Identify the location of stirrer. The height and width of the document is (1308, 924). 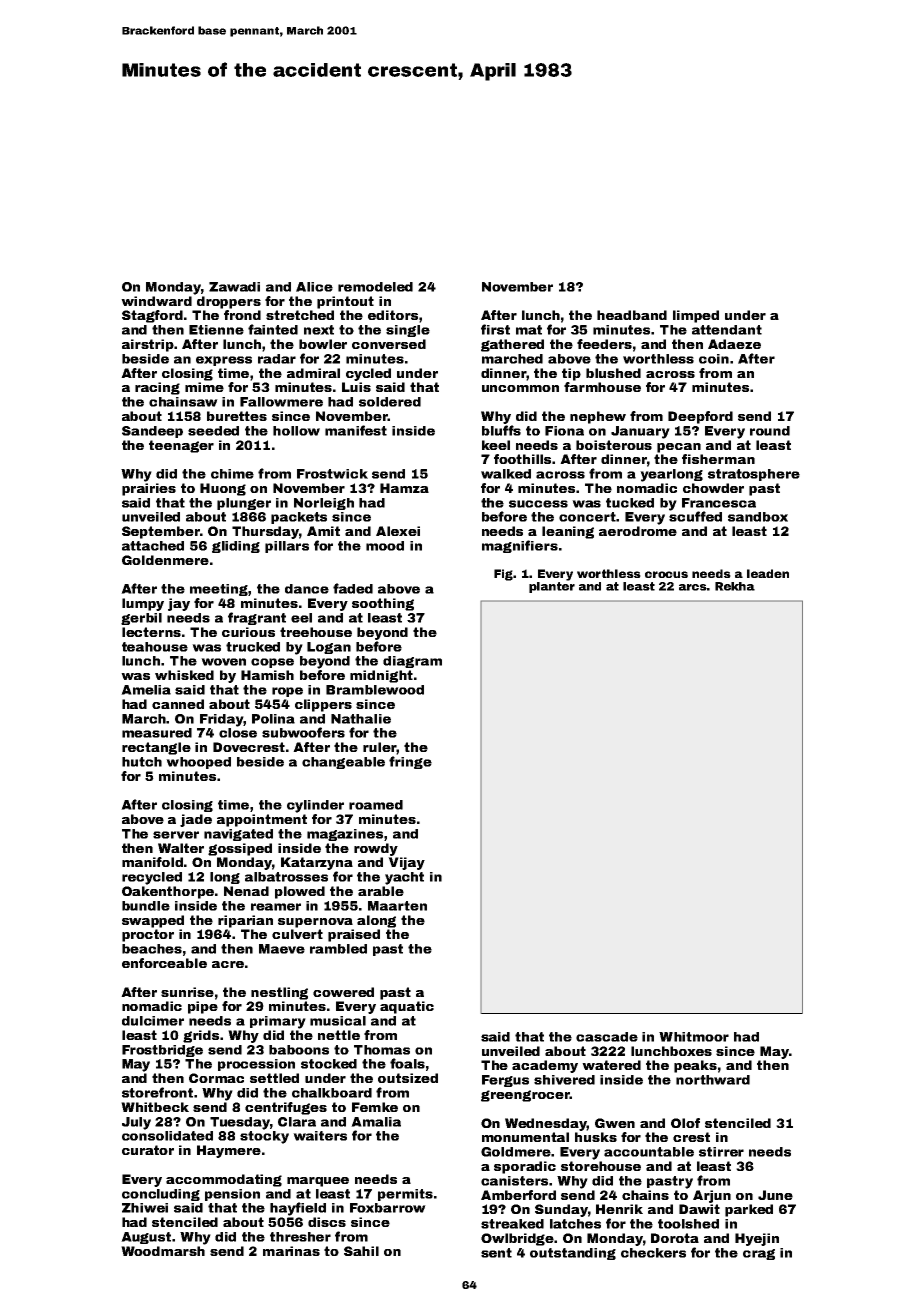
(721, 1152).
